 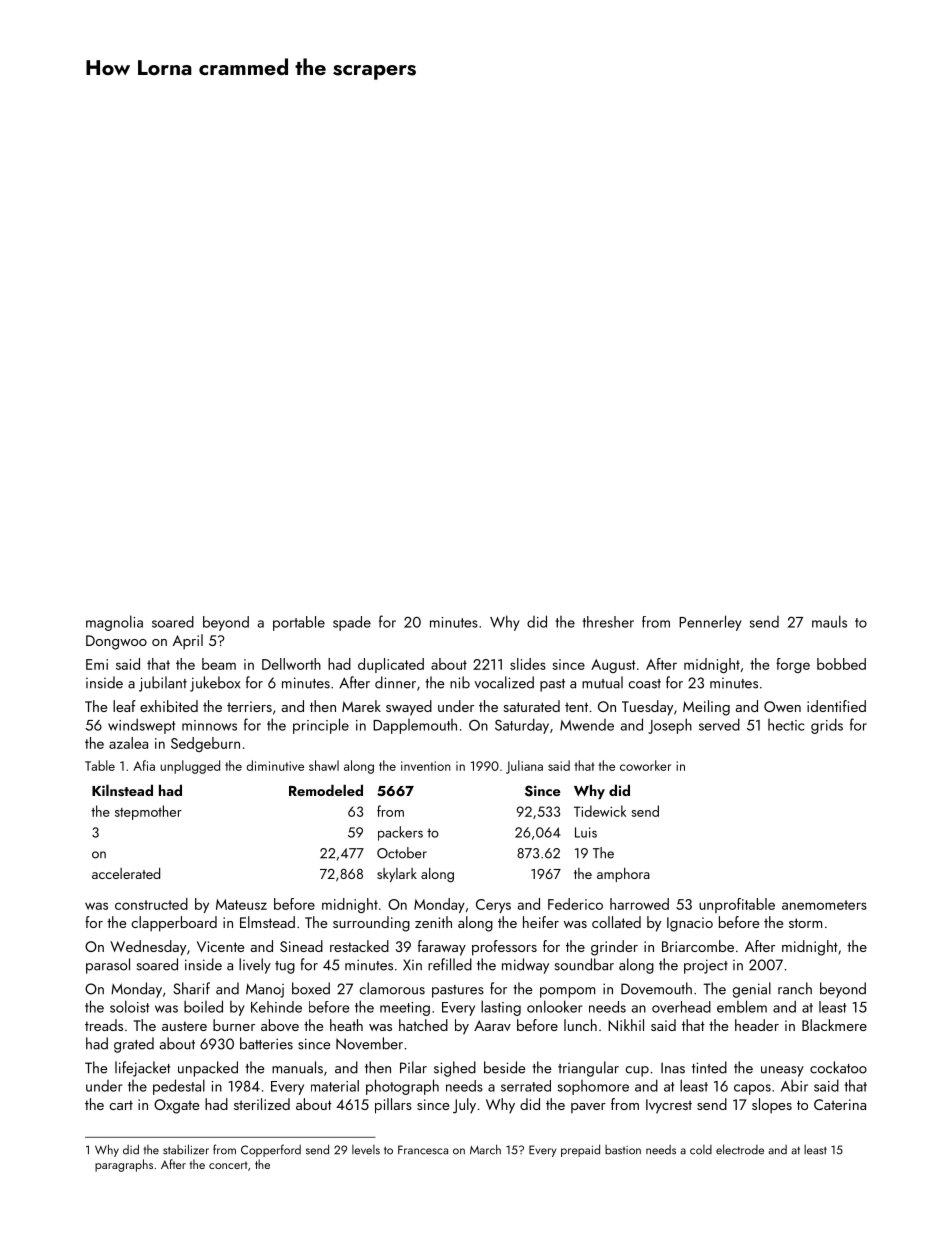 I want to click on Luis, so click(x=586, y=832).
